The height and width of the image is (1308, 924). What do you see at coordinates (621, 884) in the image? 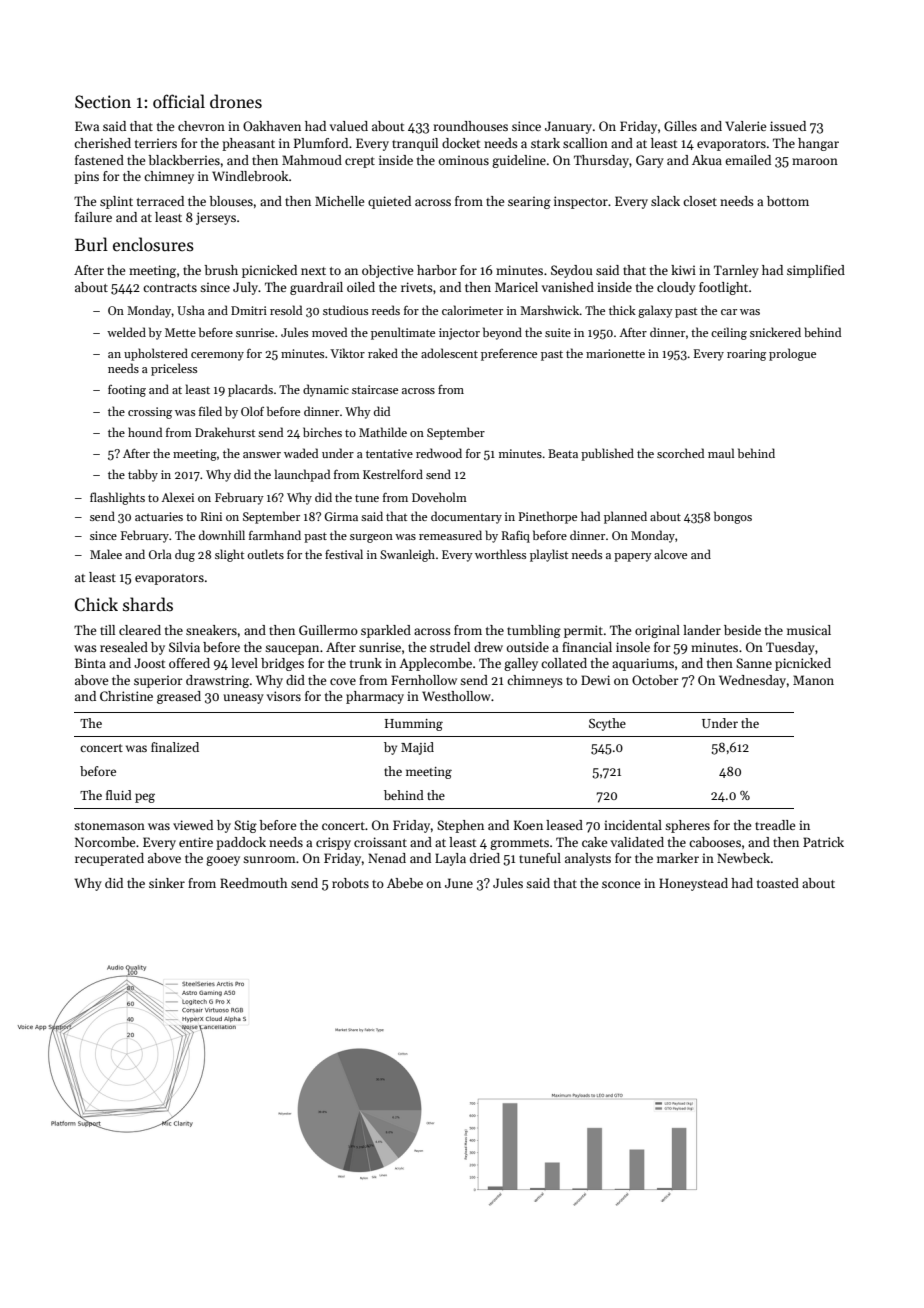
I see `sconce` at bounding box center [621, 884].
